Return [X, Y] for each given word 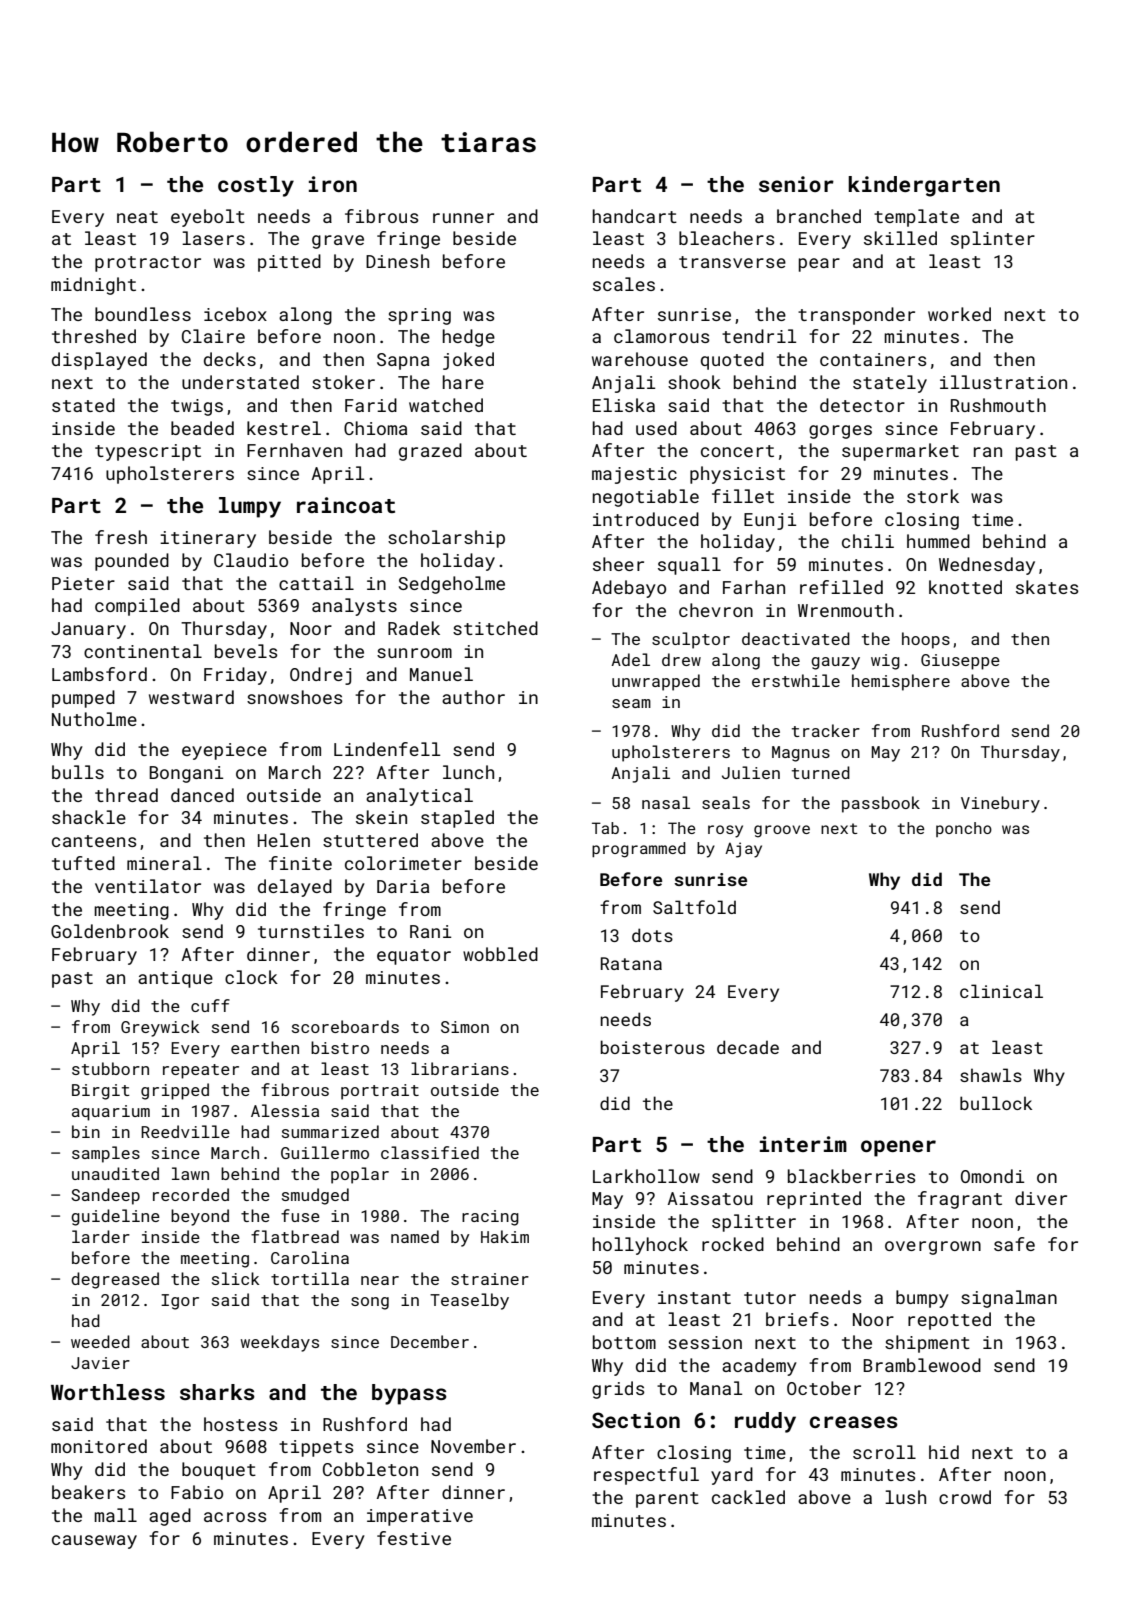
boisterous [652, 1047]
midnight [93, 286]
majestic [634, 475]
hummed [938, 541]
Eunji [770, 521]
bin [86, 1131]
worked [959, 314]
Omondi [992, 1176]
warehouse [640, 359]
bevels [246, 651]
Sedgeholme [452, 585]
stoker [343, 382]
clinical [1001, 991]
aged [170, 1517]
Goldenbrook [110, 931]
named [415, 1236]
